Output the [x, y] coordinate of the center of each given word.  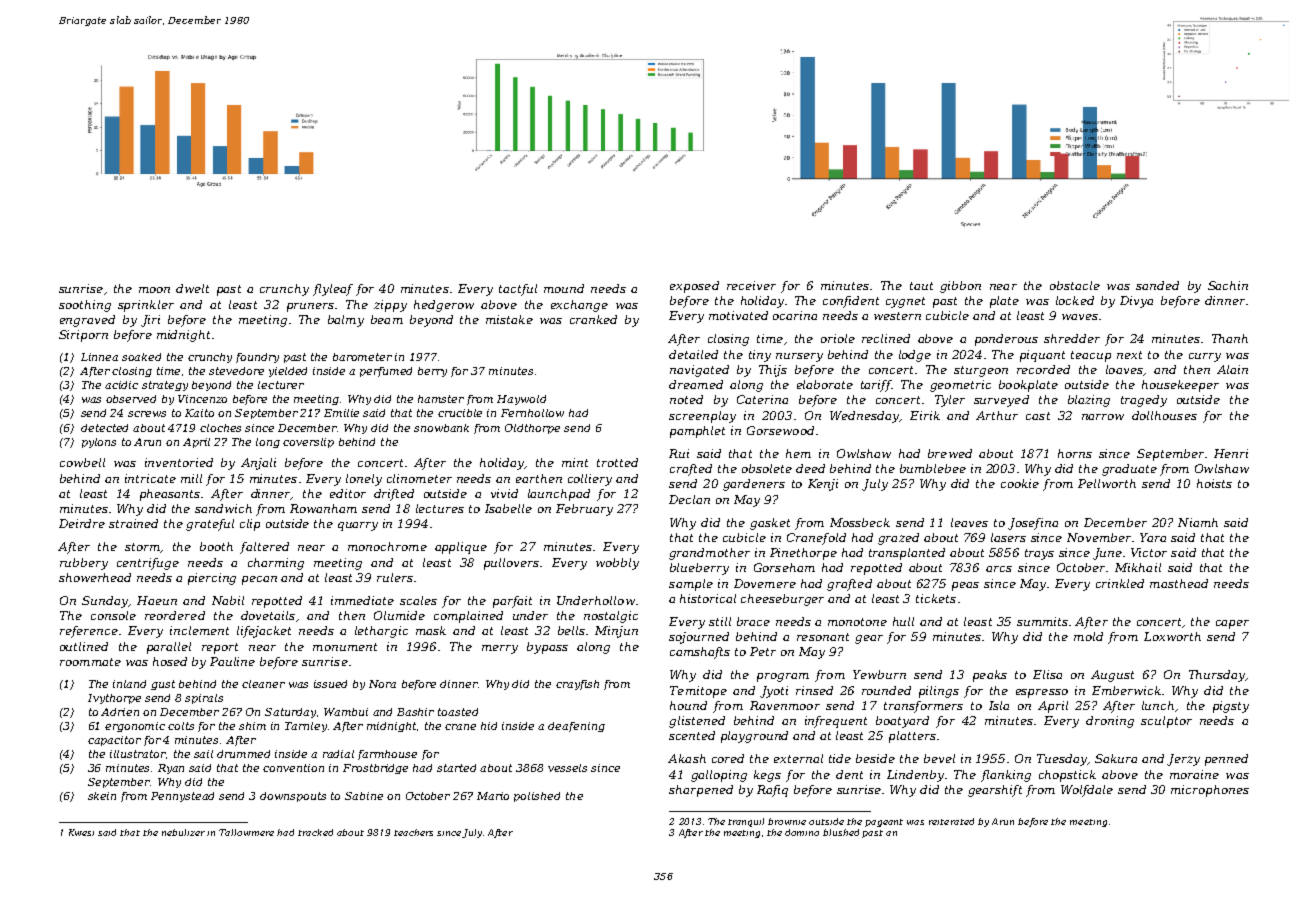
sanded [1157, 285]
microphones [1210, 791]
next [1129, 355]
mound [564, 288]
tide [840, 758]
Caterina [762, 399]
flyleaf [333, 290]
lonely [364, 480]
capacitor [114, 741]
